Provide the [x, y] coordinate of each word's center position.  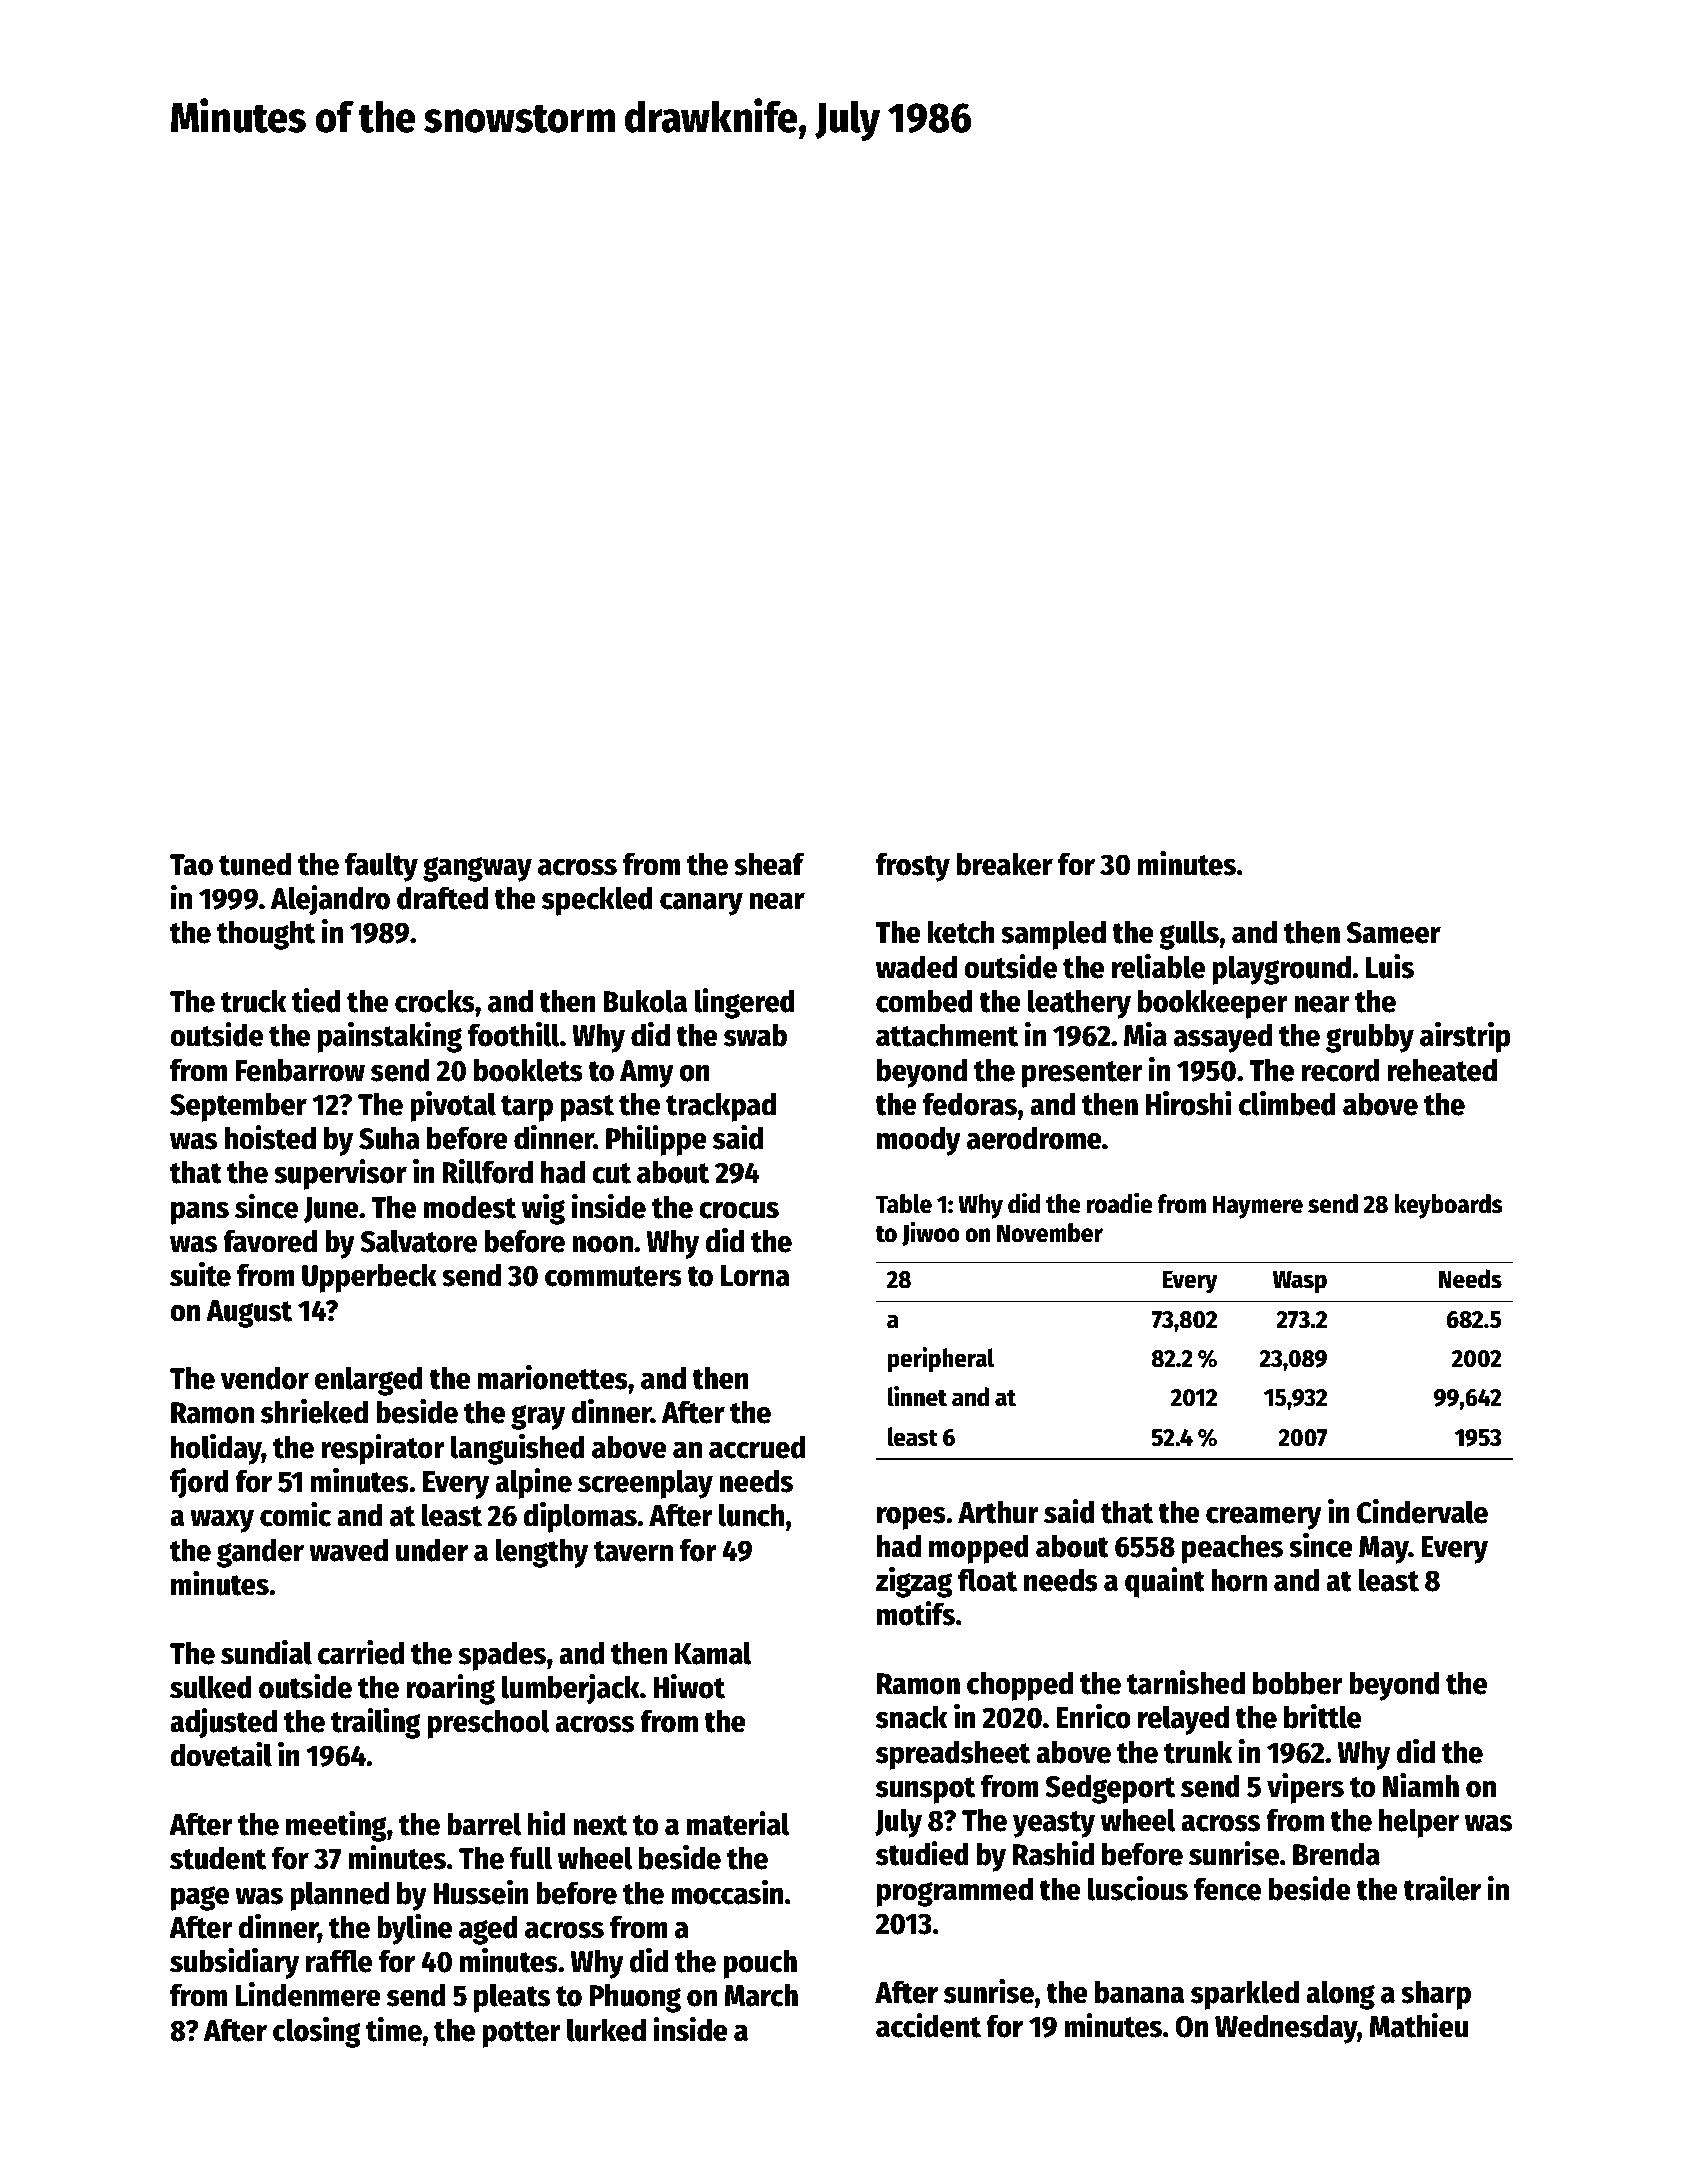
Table [904, 1204]
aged [488, 1930]
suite [200, 1274]
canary [701, 904]
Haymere [1257, 1207]
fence [1227, 1889]
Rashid [1053, 1853]
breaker [1005, 864]
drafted [442, 898]
